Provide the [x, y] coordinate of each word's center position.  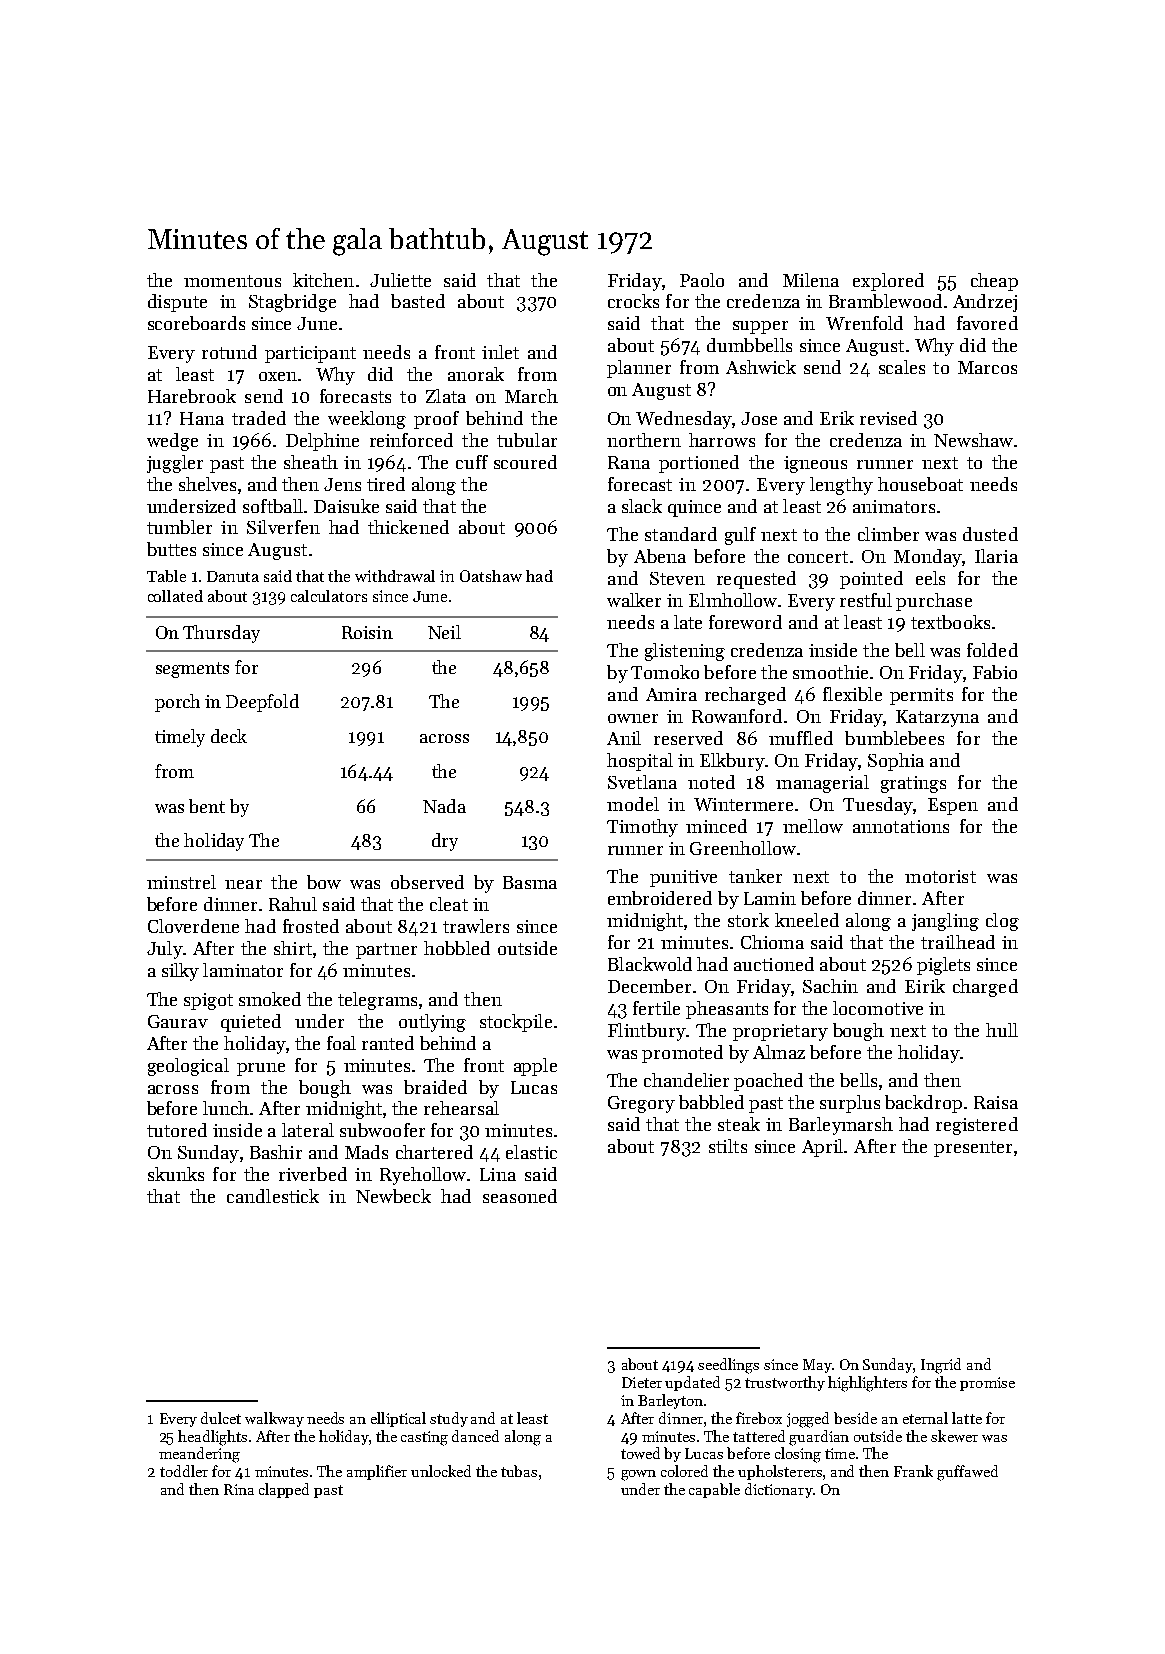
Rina [239, 1489]
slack [642, 506]
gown [638, 1475]
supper [760, 327]
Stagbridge [292, 303]
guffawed [967, 1473]
